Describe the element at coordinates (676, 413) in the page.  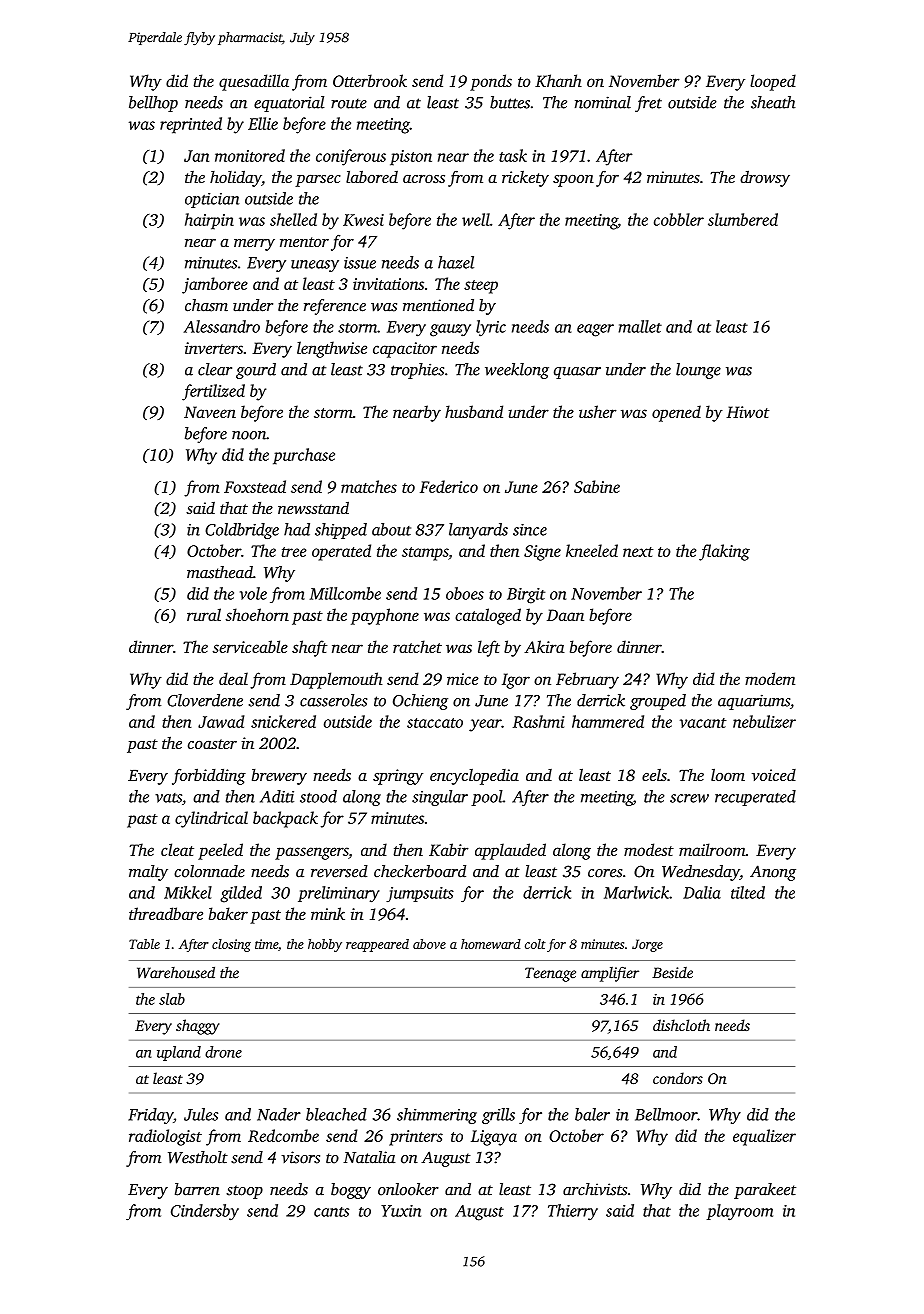
I see `opened` at that location.
